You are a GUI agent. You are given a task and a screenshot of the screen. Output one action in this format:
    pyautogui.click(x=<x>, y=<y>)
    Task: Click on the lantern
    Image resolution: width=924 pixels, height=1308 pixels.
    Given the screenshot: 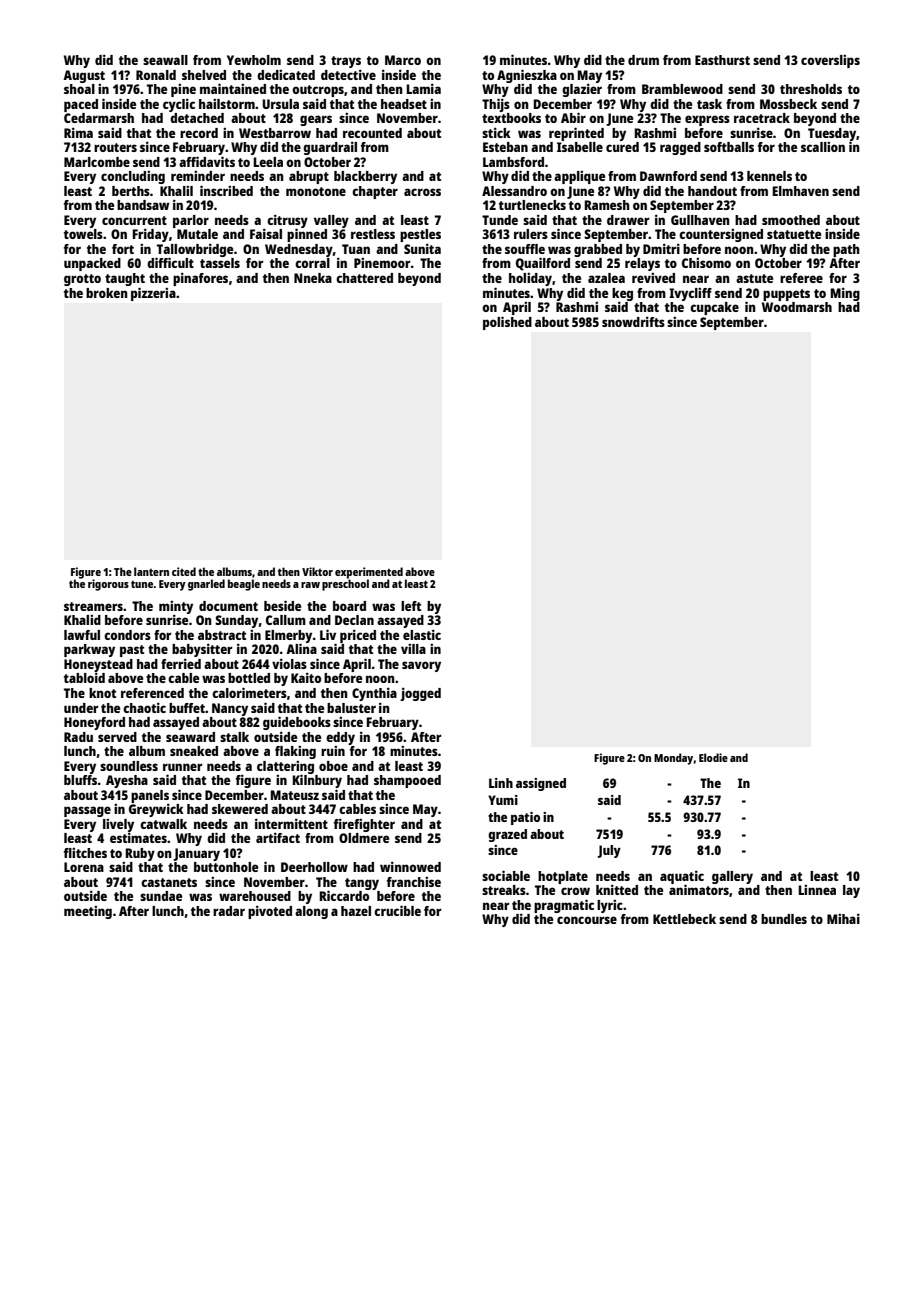 What is the action you would take?
    pyautogui.click(x=151, y=571)
